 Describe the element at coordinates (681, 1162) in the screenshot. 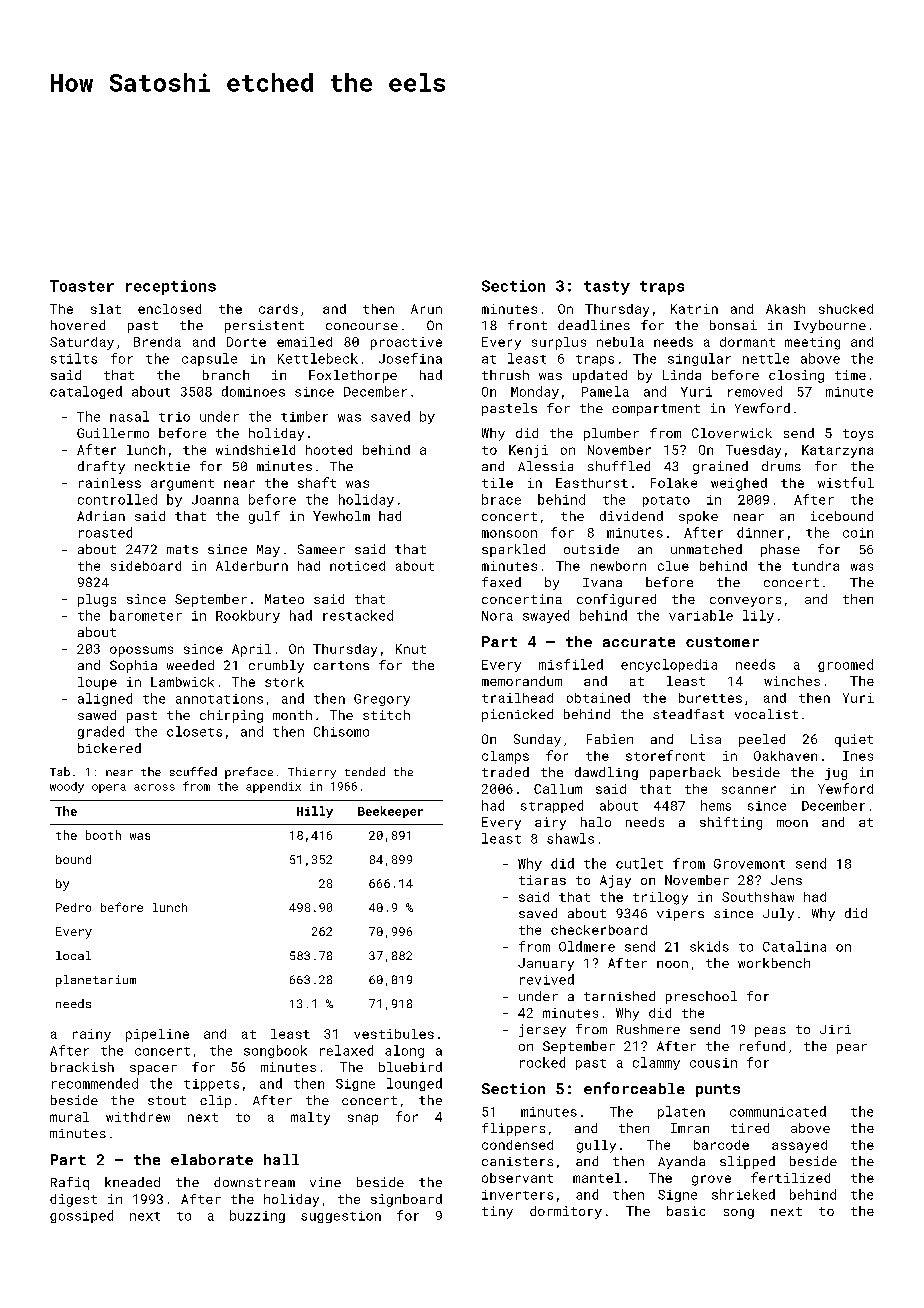

I see `Ayanda` at that location.
